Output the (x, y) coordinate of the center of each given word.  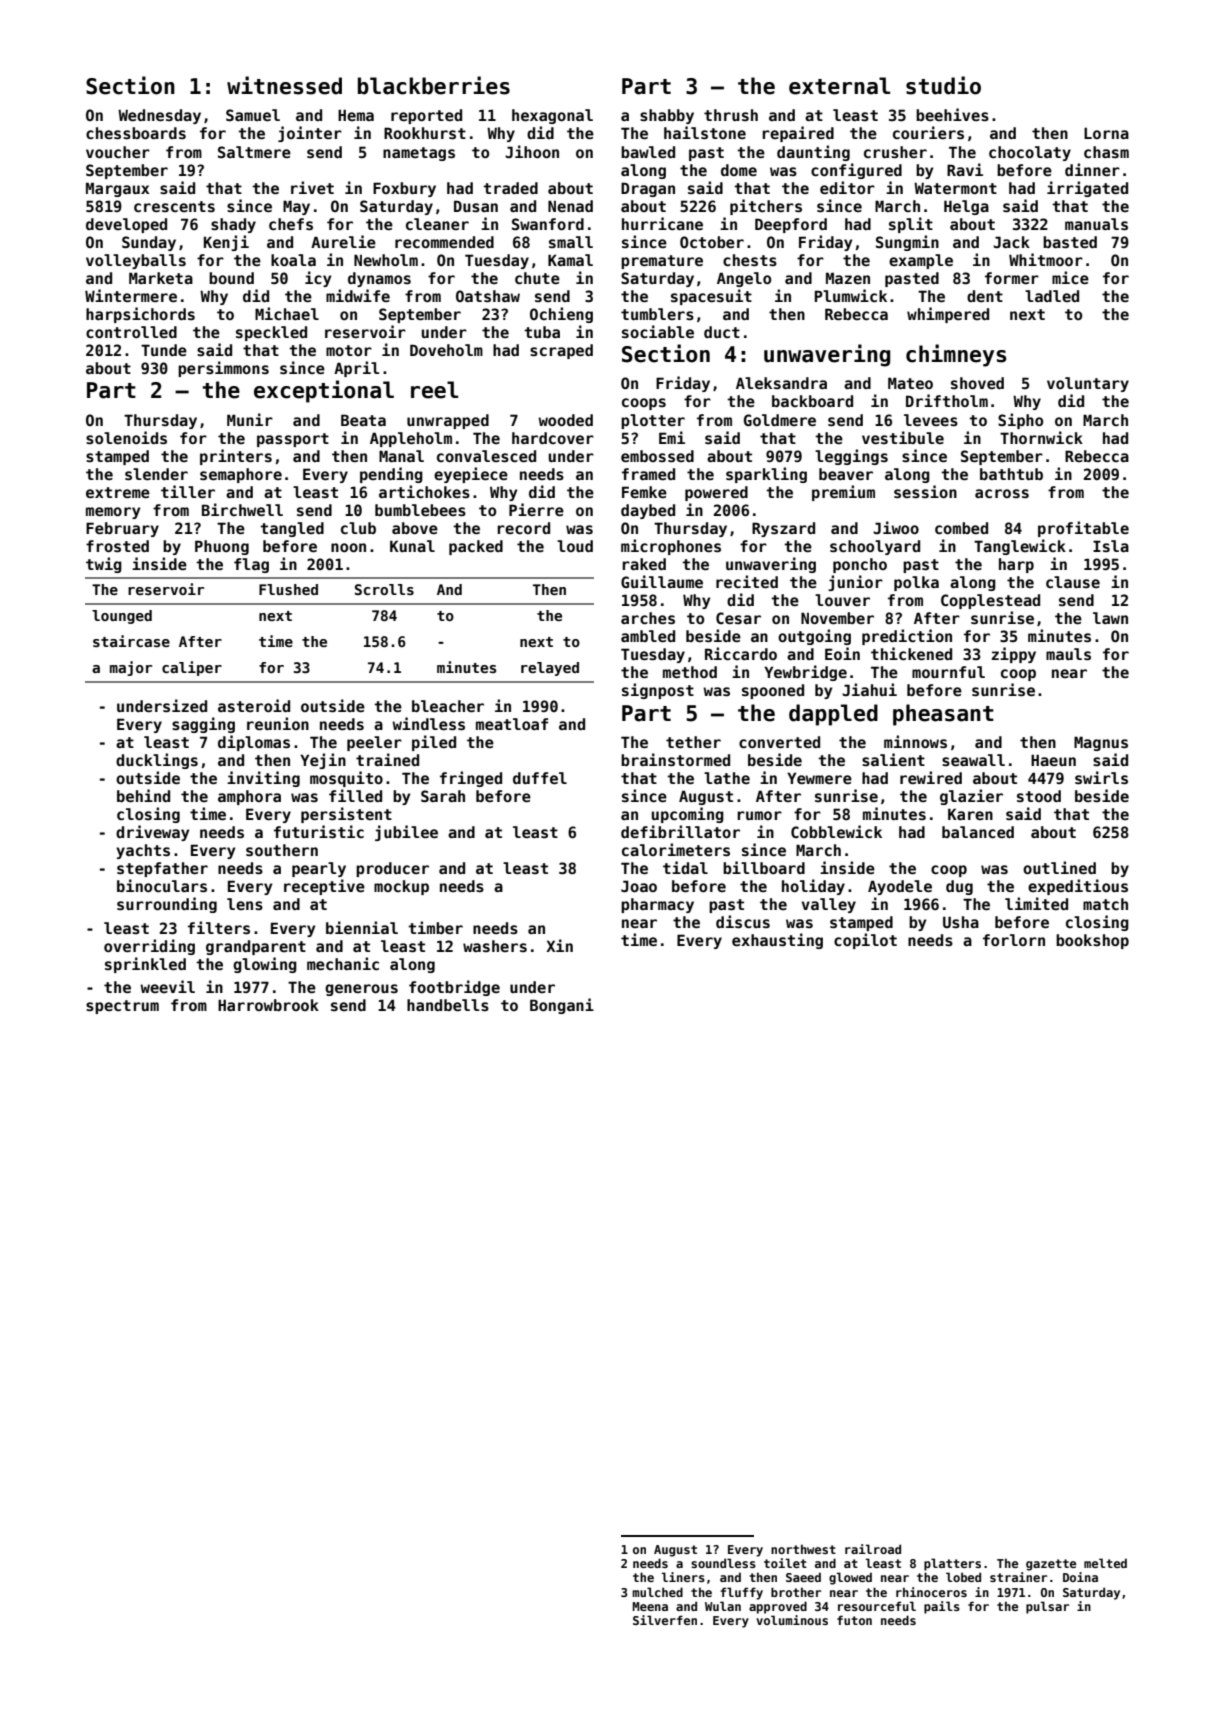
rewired (931, 777)
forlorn (1014, 940)
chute (537, 278)
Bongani (562, 1006)
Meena (650, 1606)
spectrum (122, 1007)
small (571, 242)
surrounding (167, 905)
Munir (250, 419)
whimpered (948, 315)
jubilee (406, 833)
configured (856, 171)
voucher (118, 152)
